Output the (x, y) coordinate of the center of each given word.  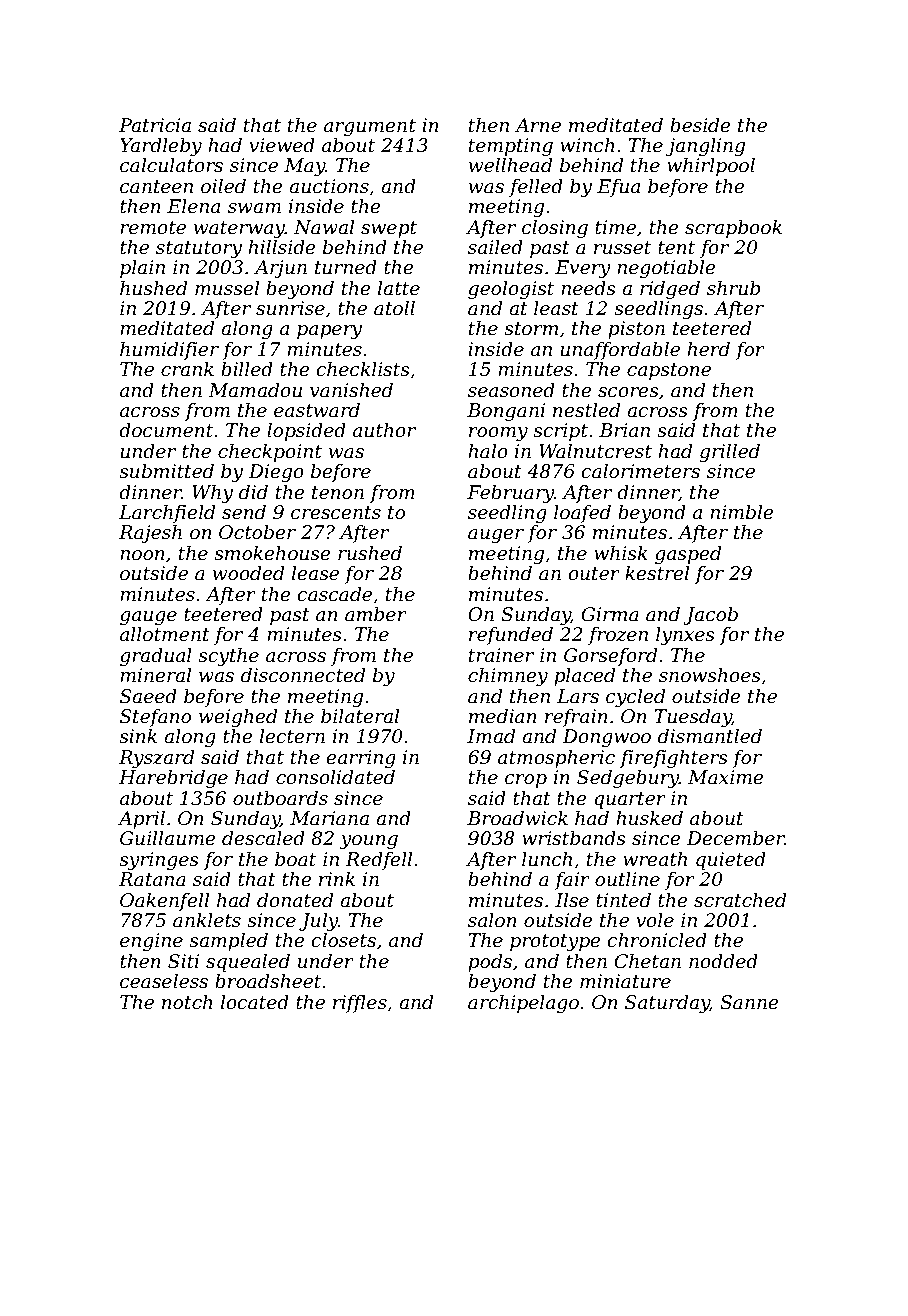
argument (370, 127)
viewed (282, 145)
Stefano (155, 718)
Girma (610, 614)
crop (526, 781)
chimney (508, 677)
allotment (165, 634)
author (384, 430)
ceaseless (164, 981)
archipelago (523, 1003)
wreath (655, 859)
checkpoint (270, 452)
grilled (729, 452)
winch (587, 144)
